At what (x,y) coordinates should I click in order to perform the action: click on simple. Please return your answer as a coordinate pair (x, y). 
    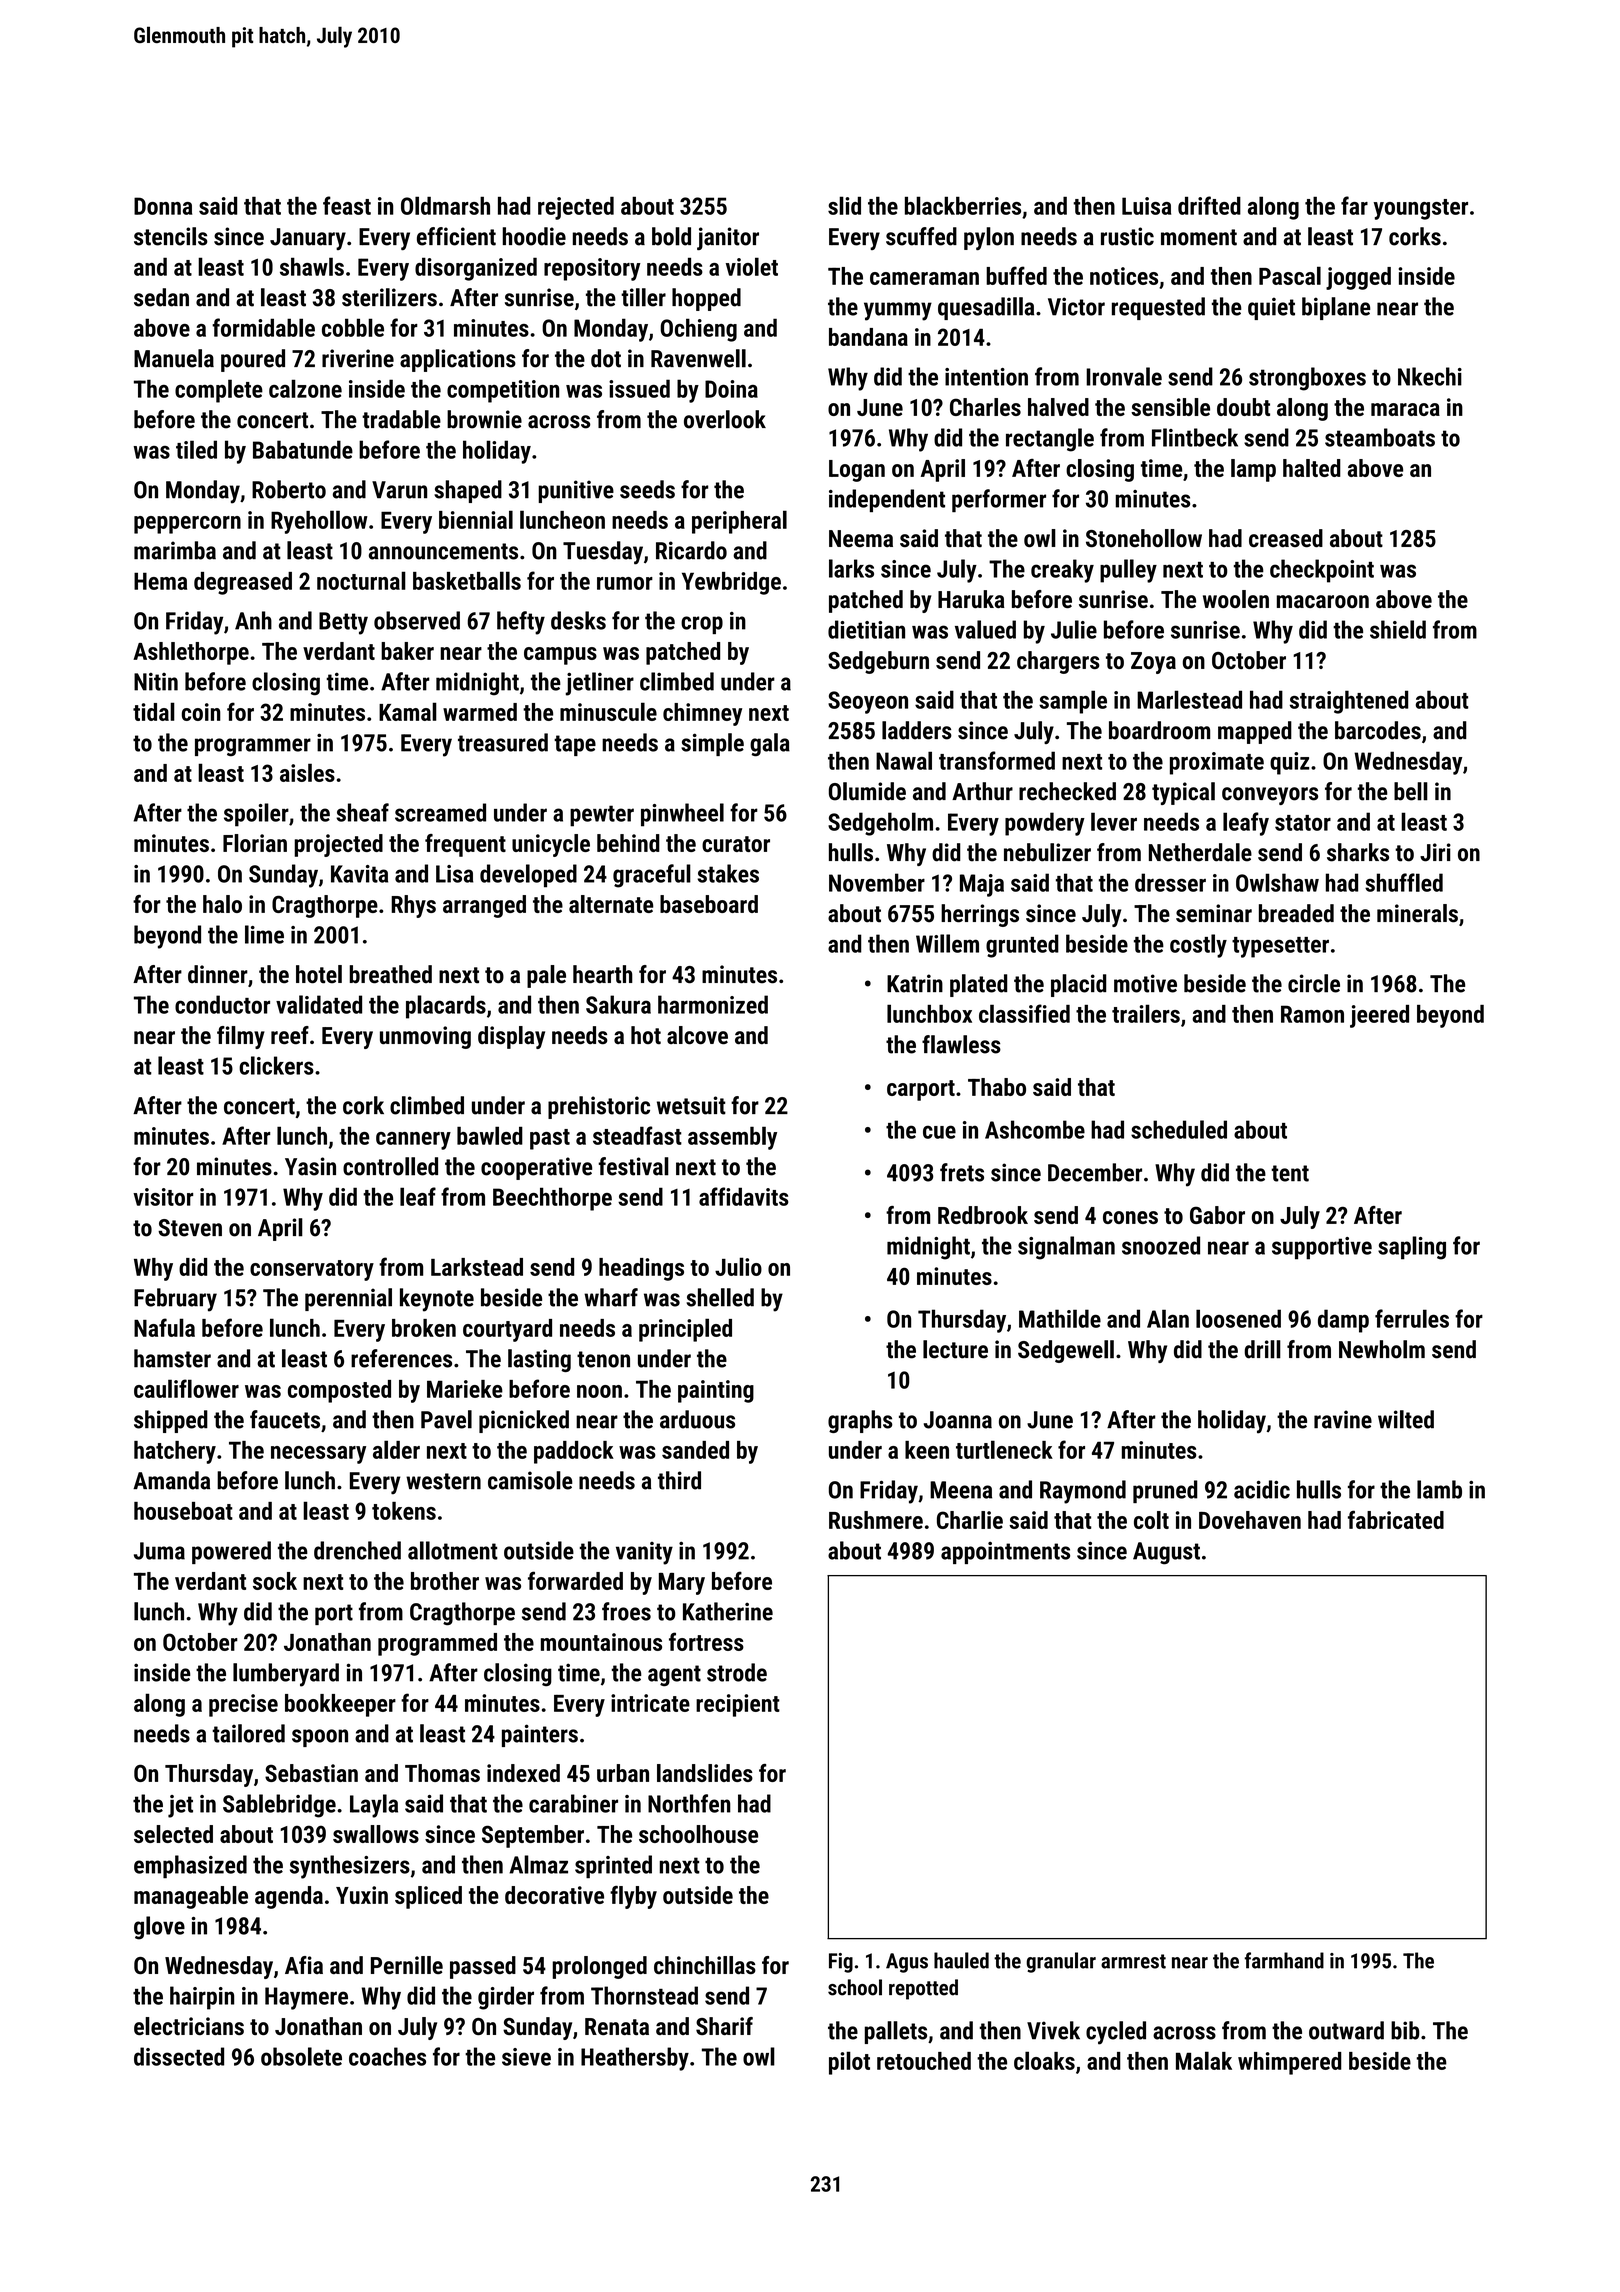
    Looking at the image, I should click on (712, 744).
